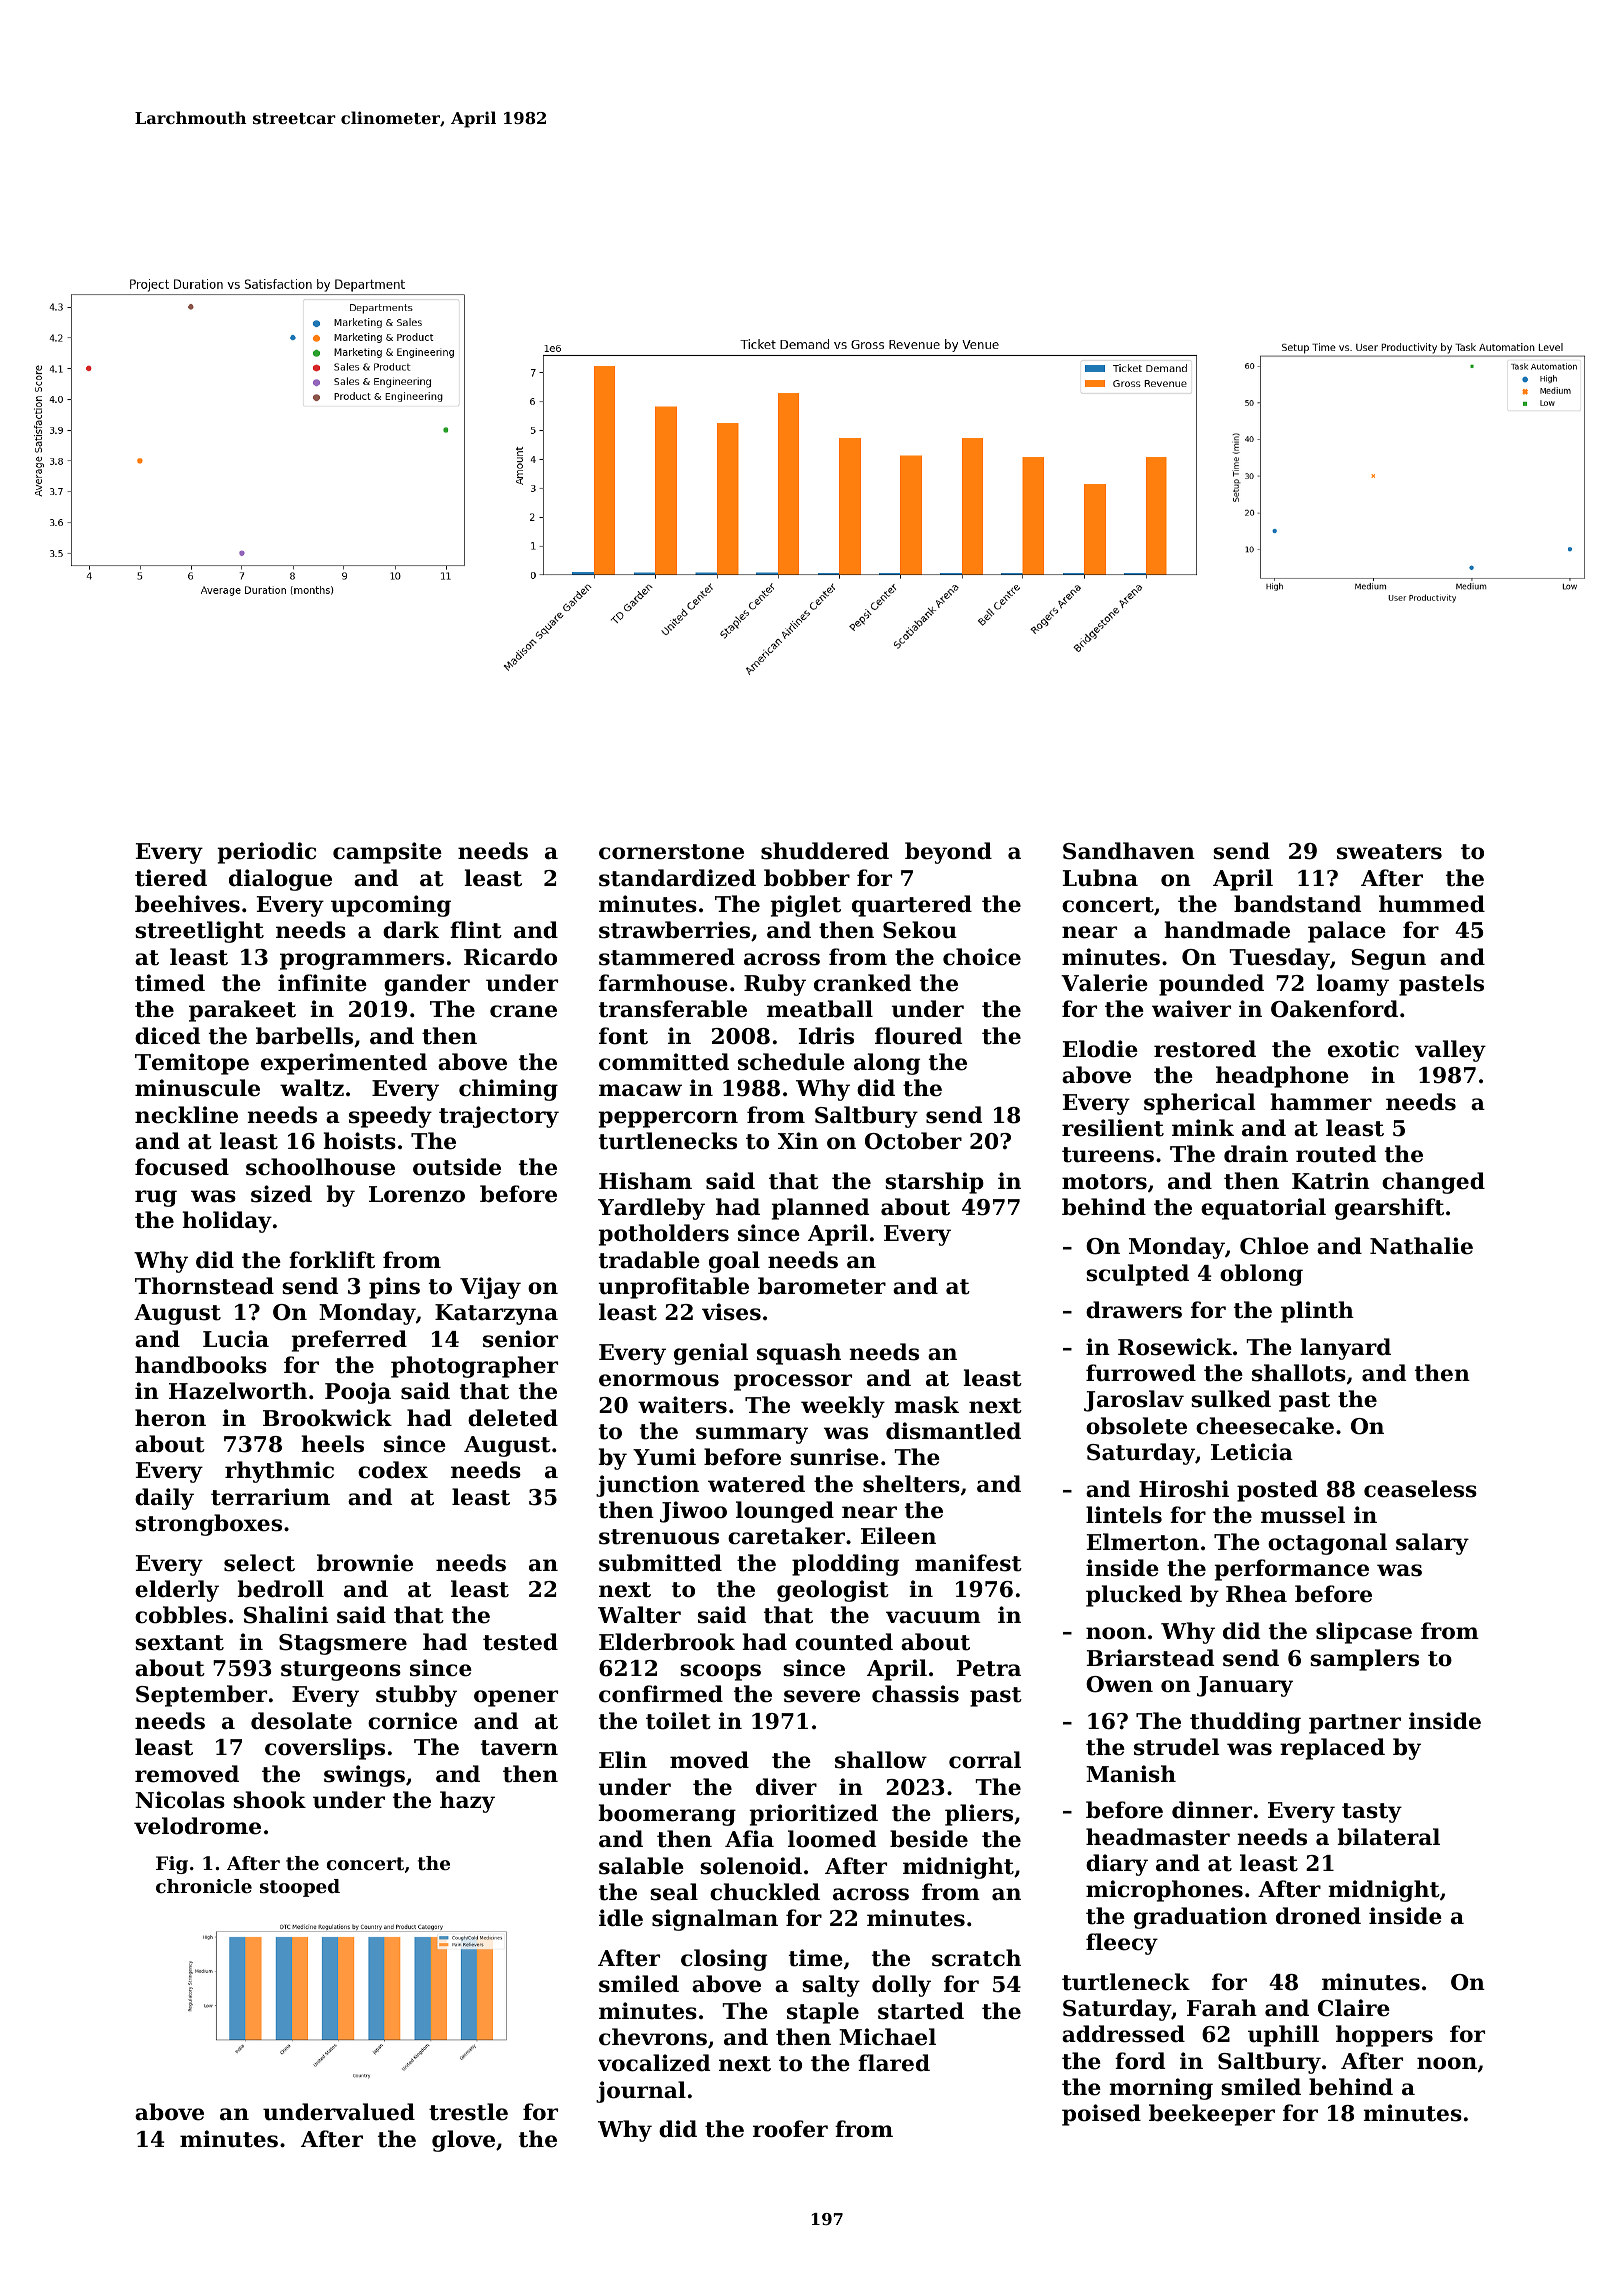  Describe the element at coordinates (790, 2129) in the screenshot. I see `roofer` at that location.
